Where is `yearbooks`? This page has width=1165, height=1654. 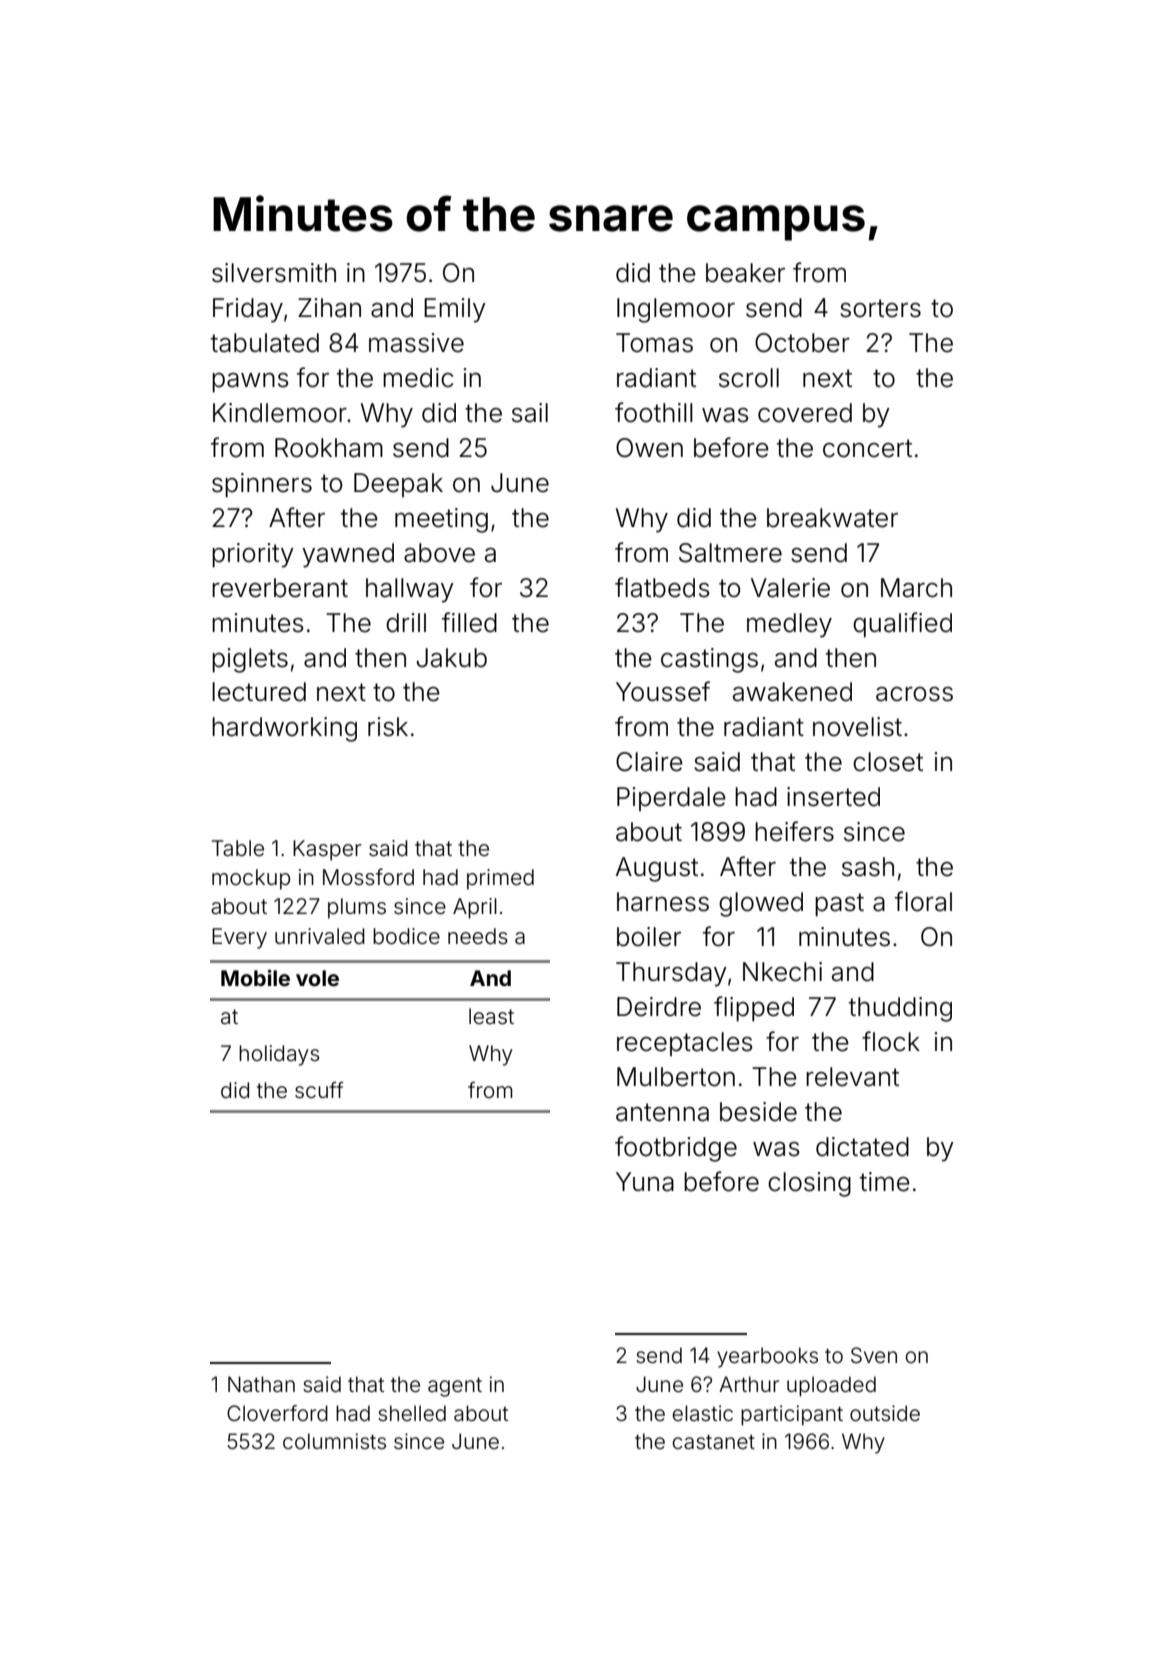 yearbooks is located at coordinates (767, 1357).
